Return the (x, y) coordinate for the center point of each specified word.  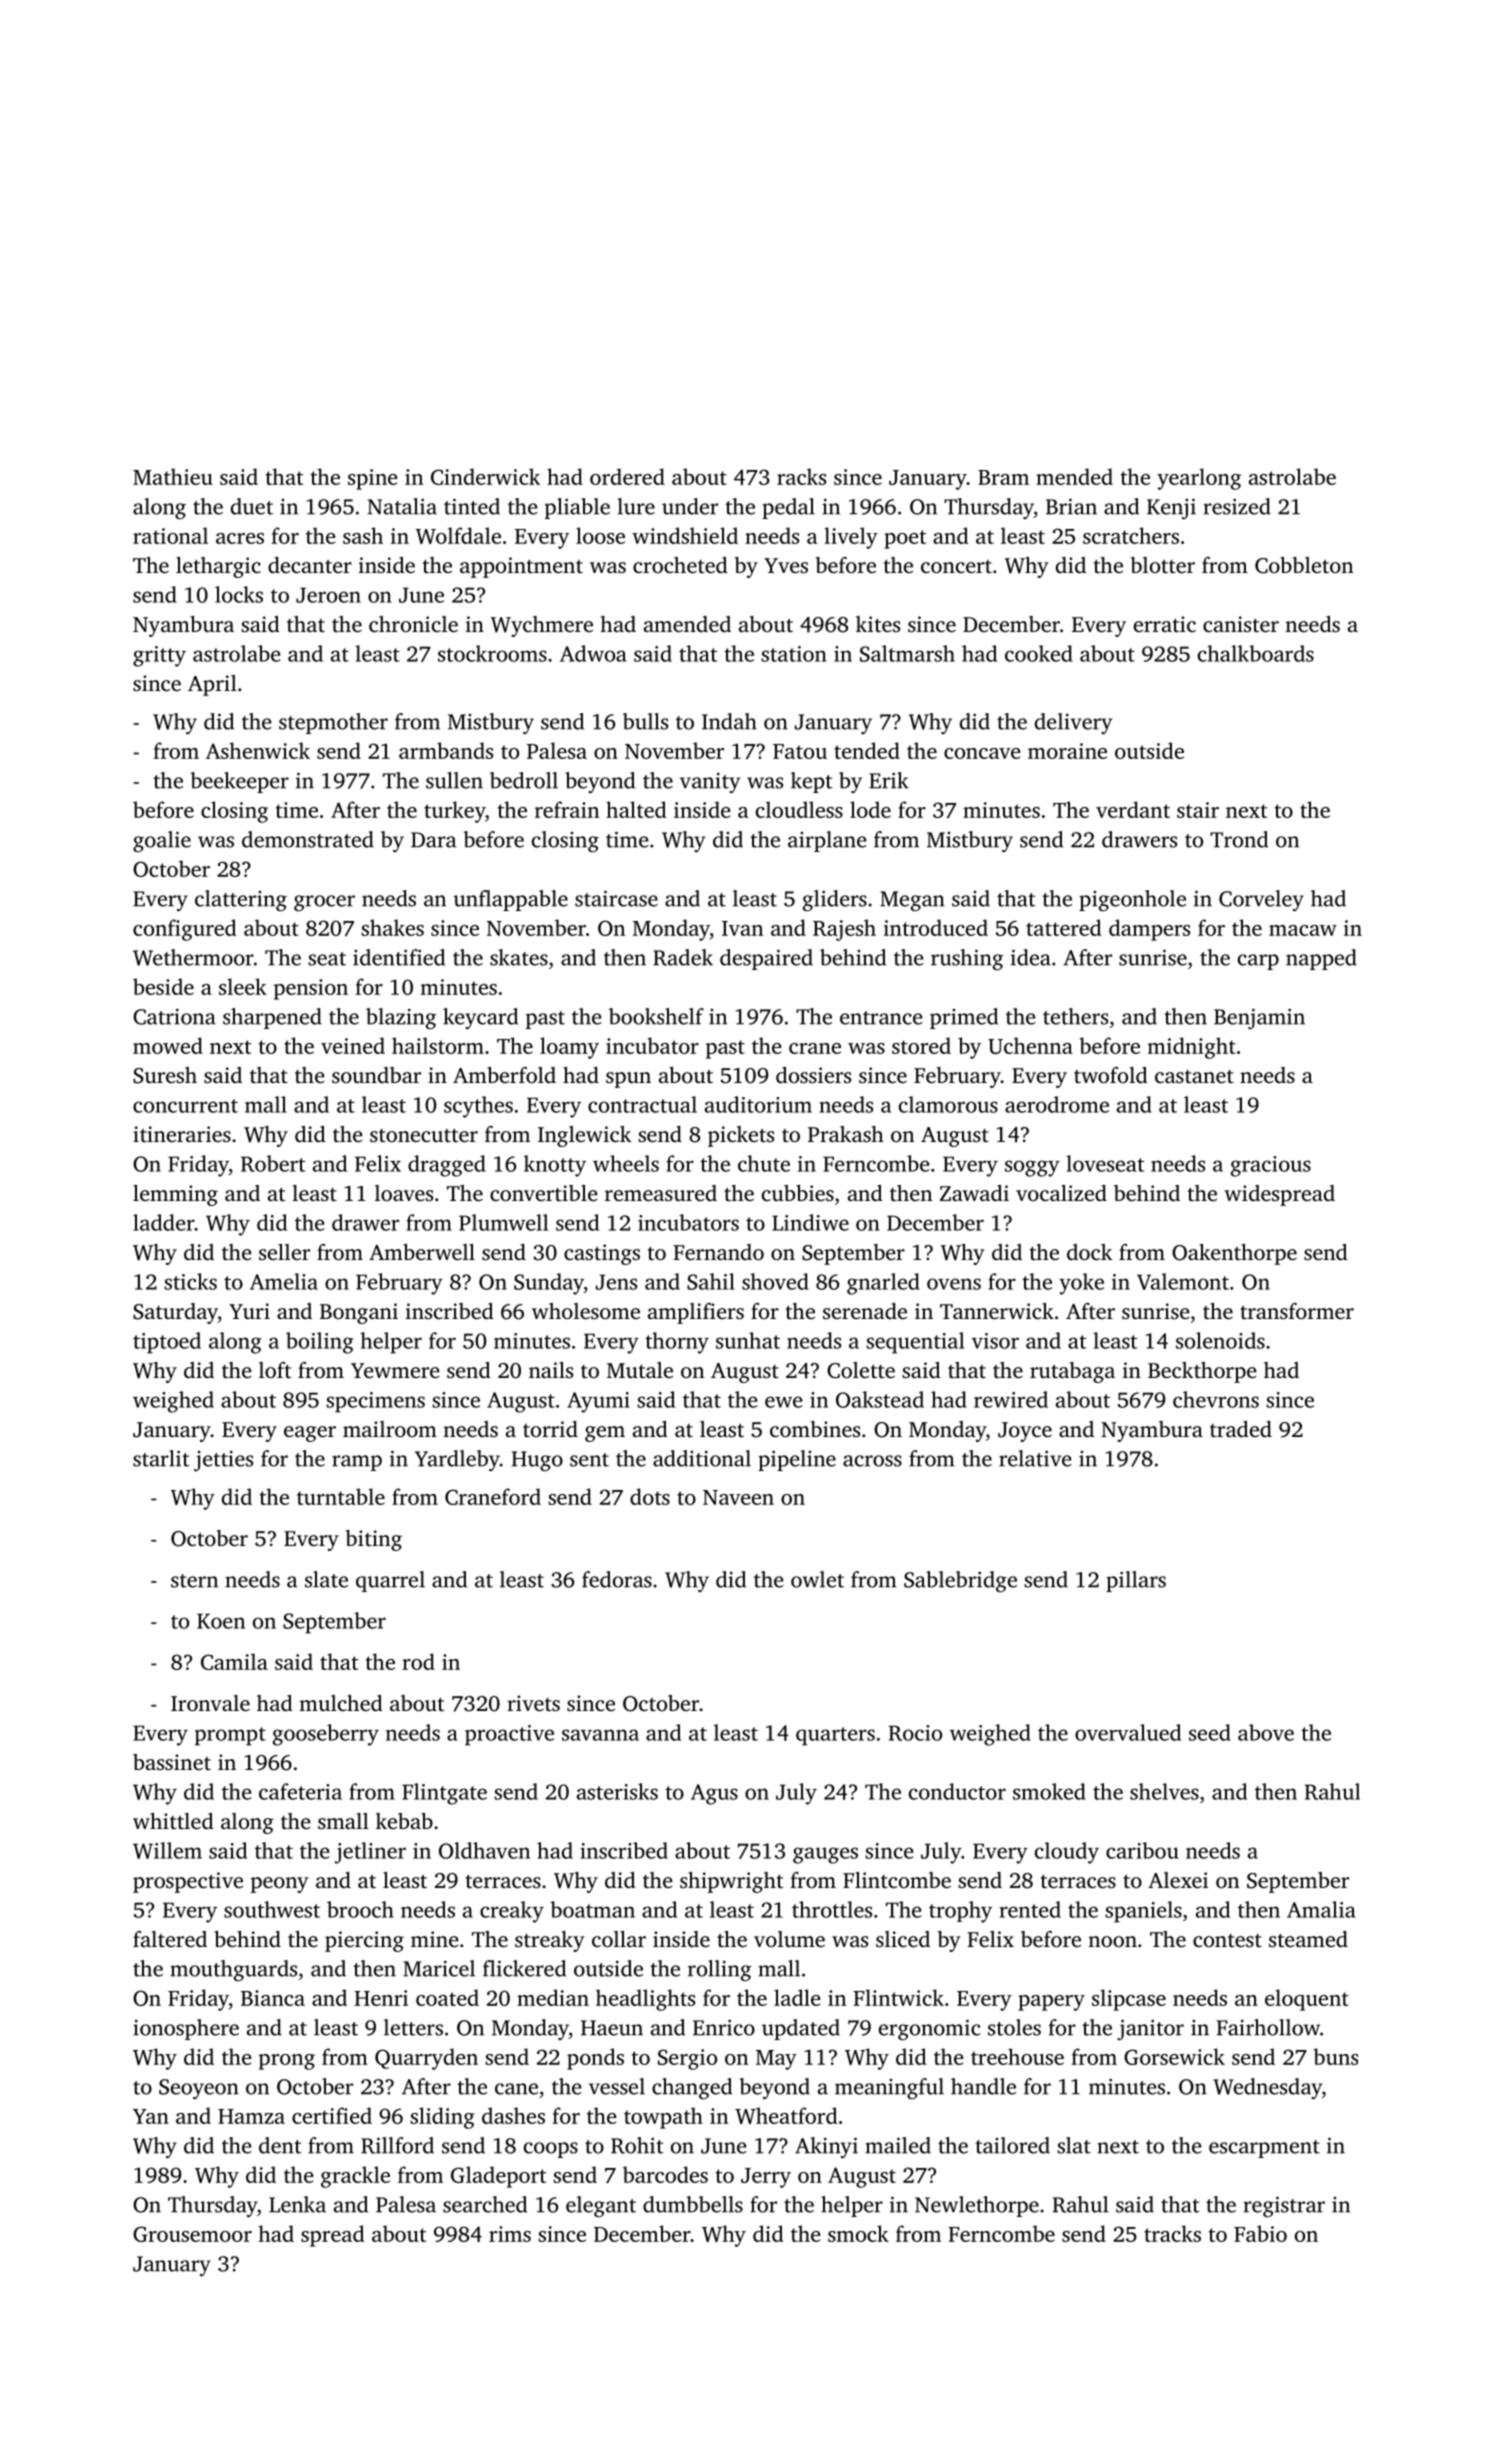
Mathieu (173, 476)
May (776, 2060)
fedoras (617, 1579)
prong (287, 2062)
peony (280, 1885)
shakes (392, 927)
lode (870, 809)
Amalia (1321, 1909)
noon (1112, 1941)
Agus (714, 1794)
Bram (1003, 477)
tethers (1075, 1016)
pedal (788, 508)
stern (194, 1581)
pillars (1136, 1581)
